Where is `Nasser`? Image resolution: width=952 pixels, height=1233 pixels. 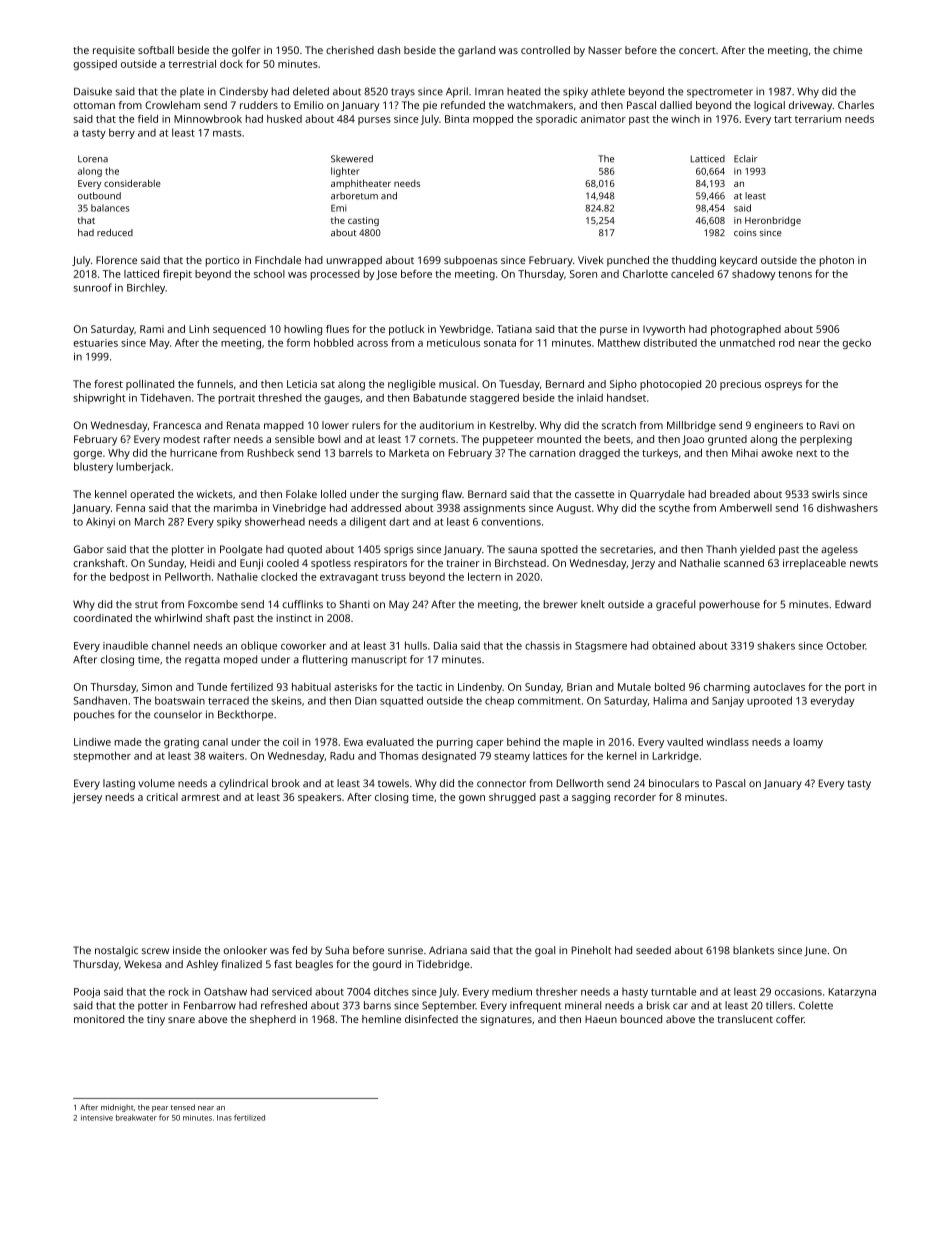 Nasser is located at coordinates (605, 50).
